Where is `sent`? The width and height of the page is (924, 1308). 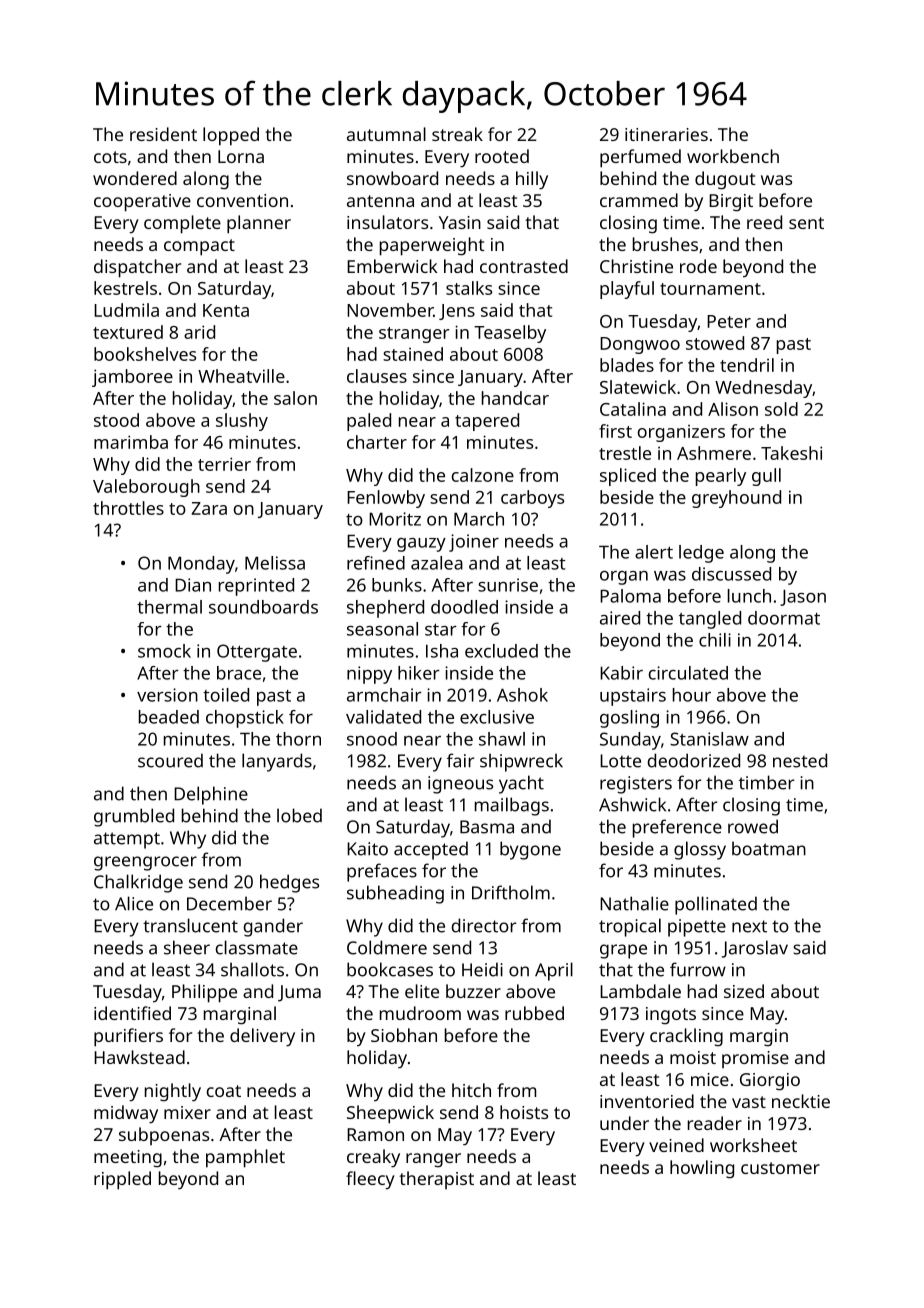
sent is located at coordinates (806, 223).
